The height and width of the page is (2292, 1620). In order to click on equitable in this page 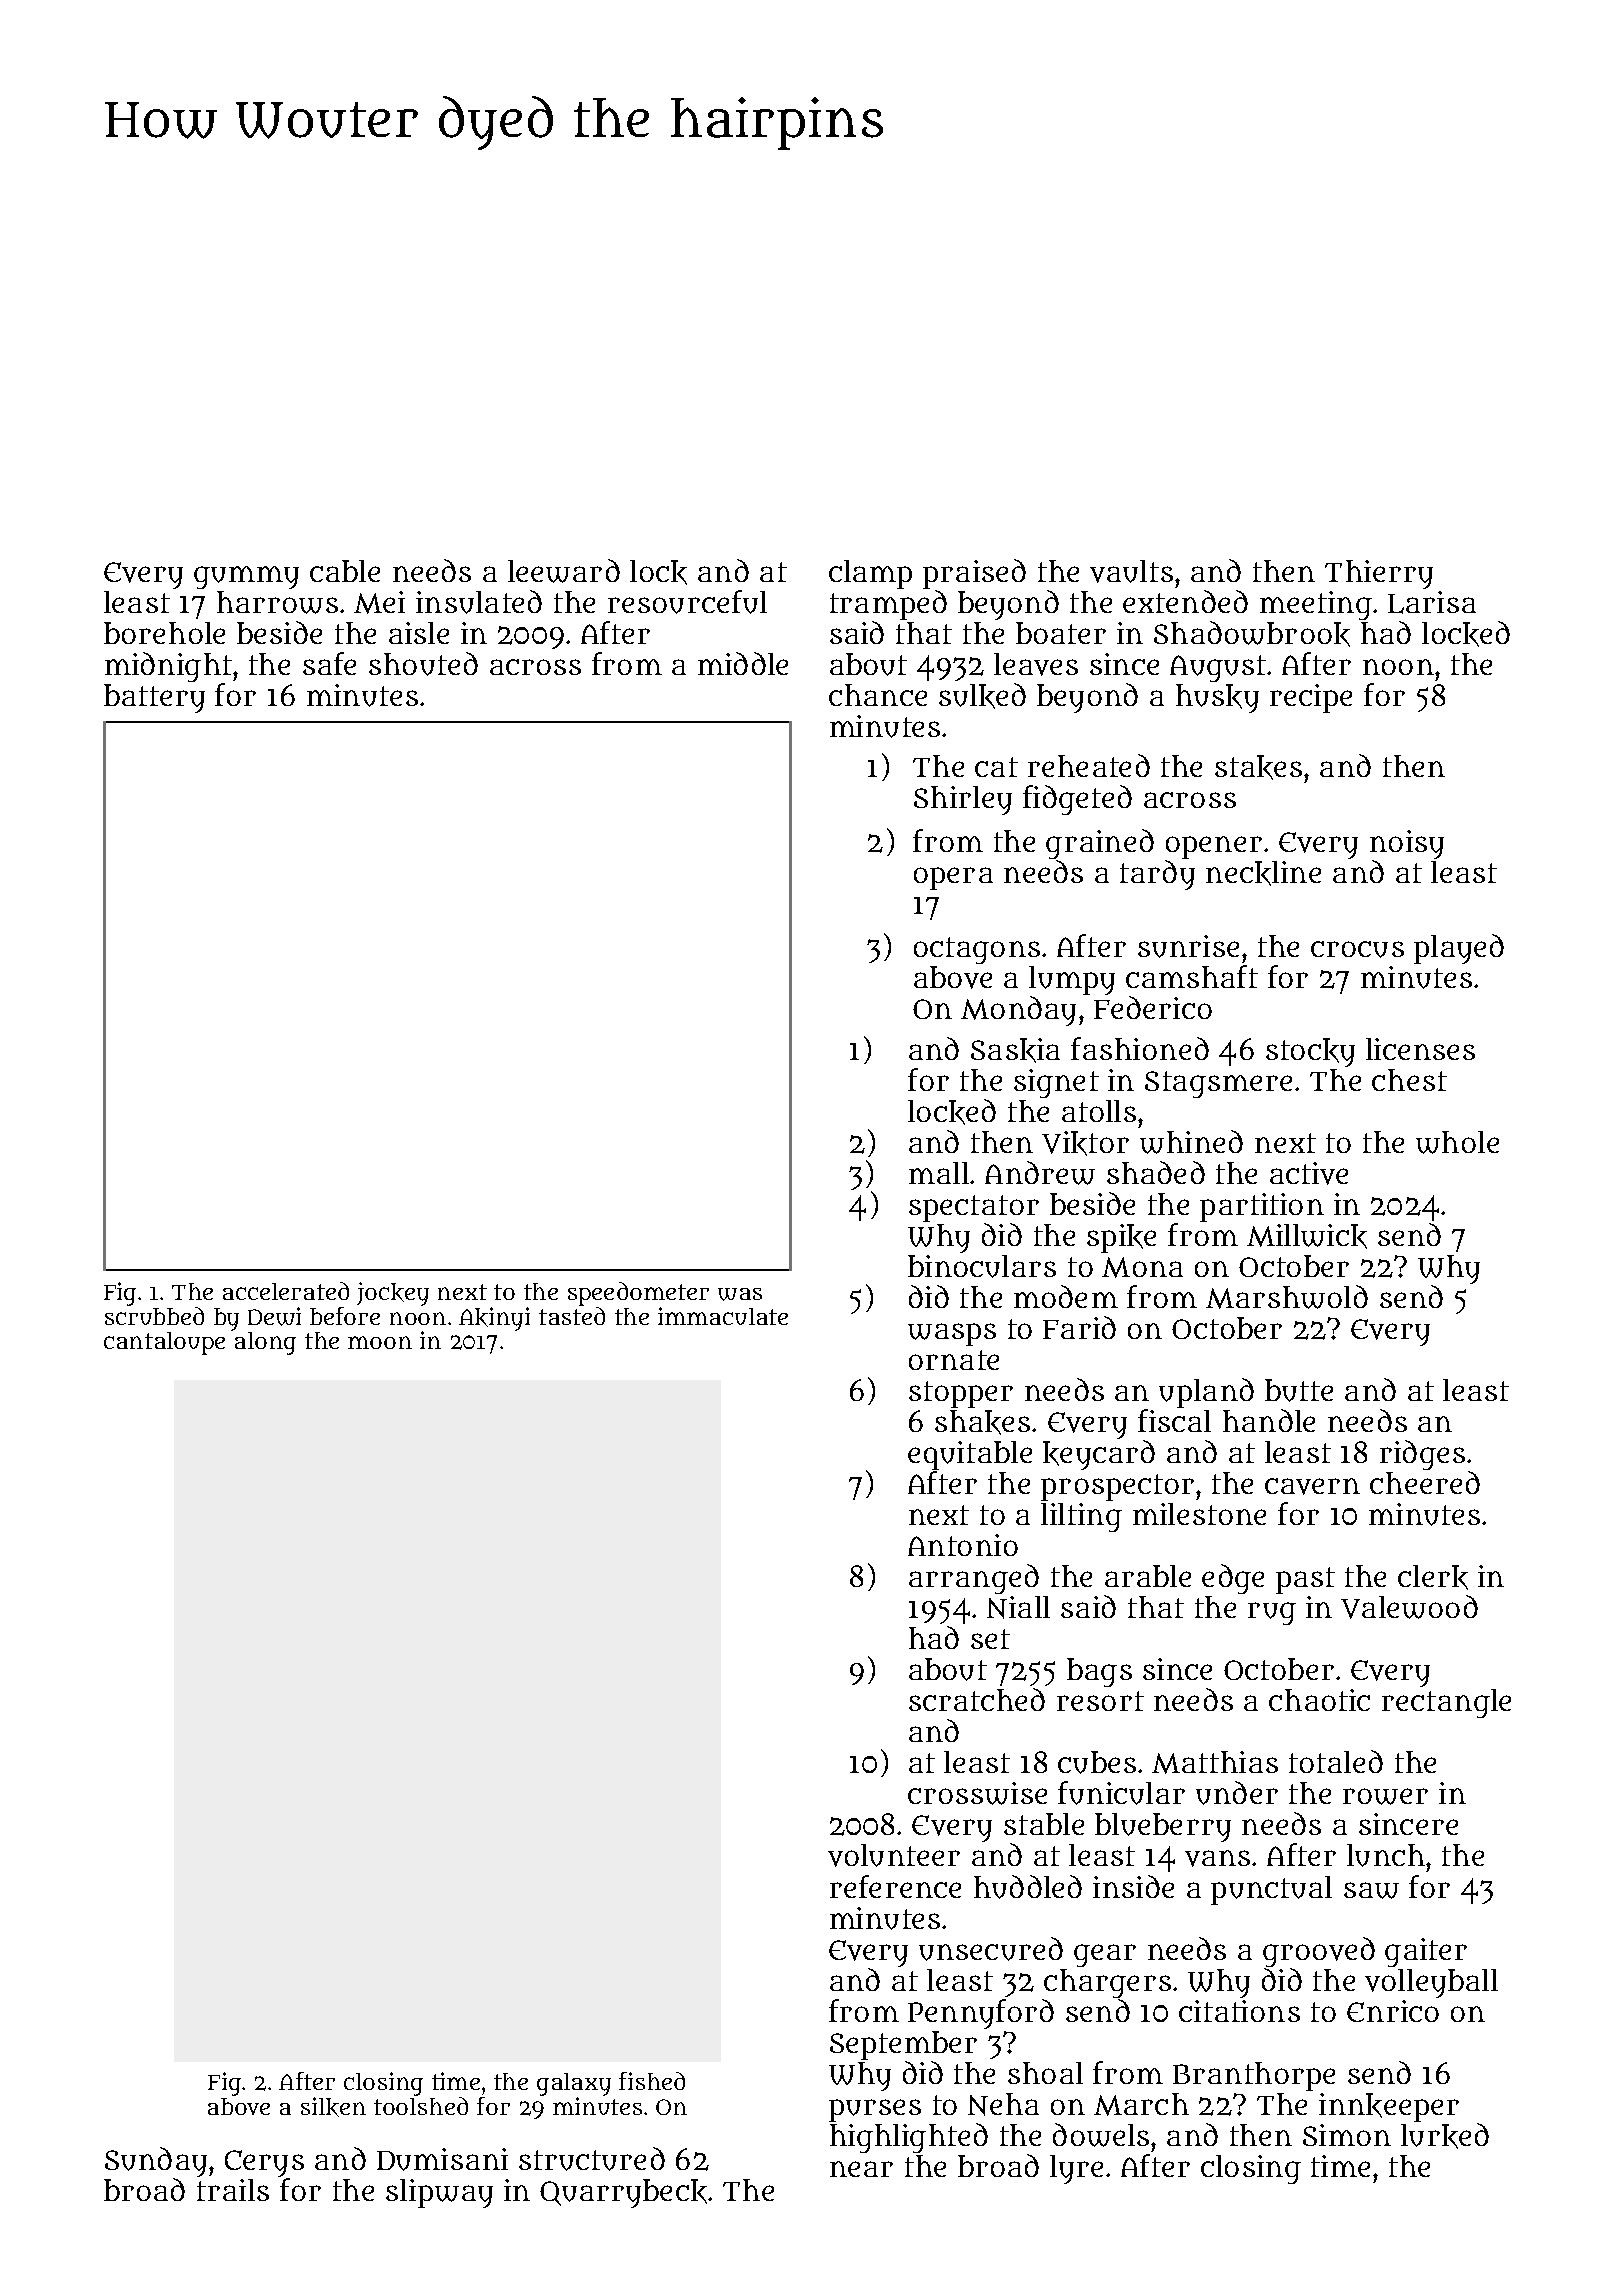, I will do `click(970, 1455)`.
